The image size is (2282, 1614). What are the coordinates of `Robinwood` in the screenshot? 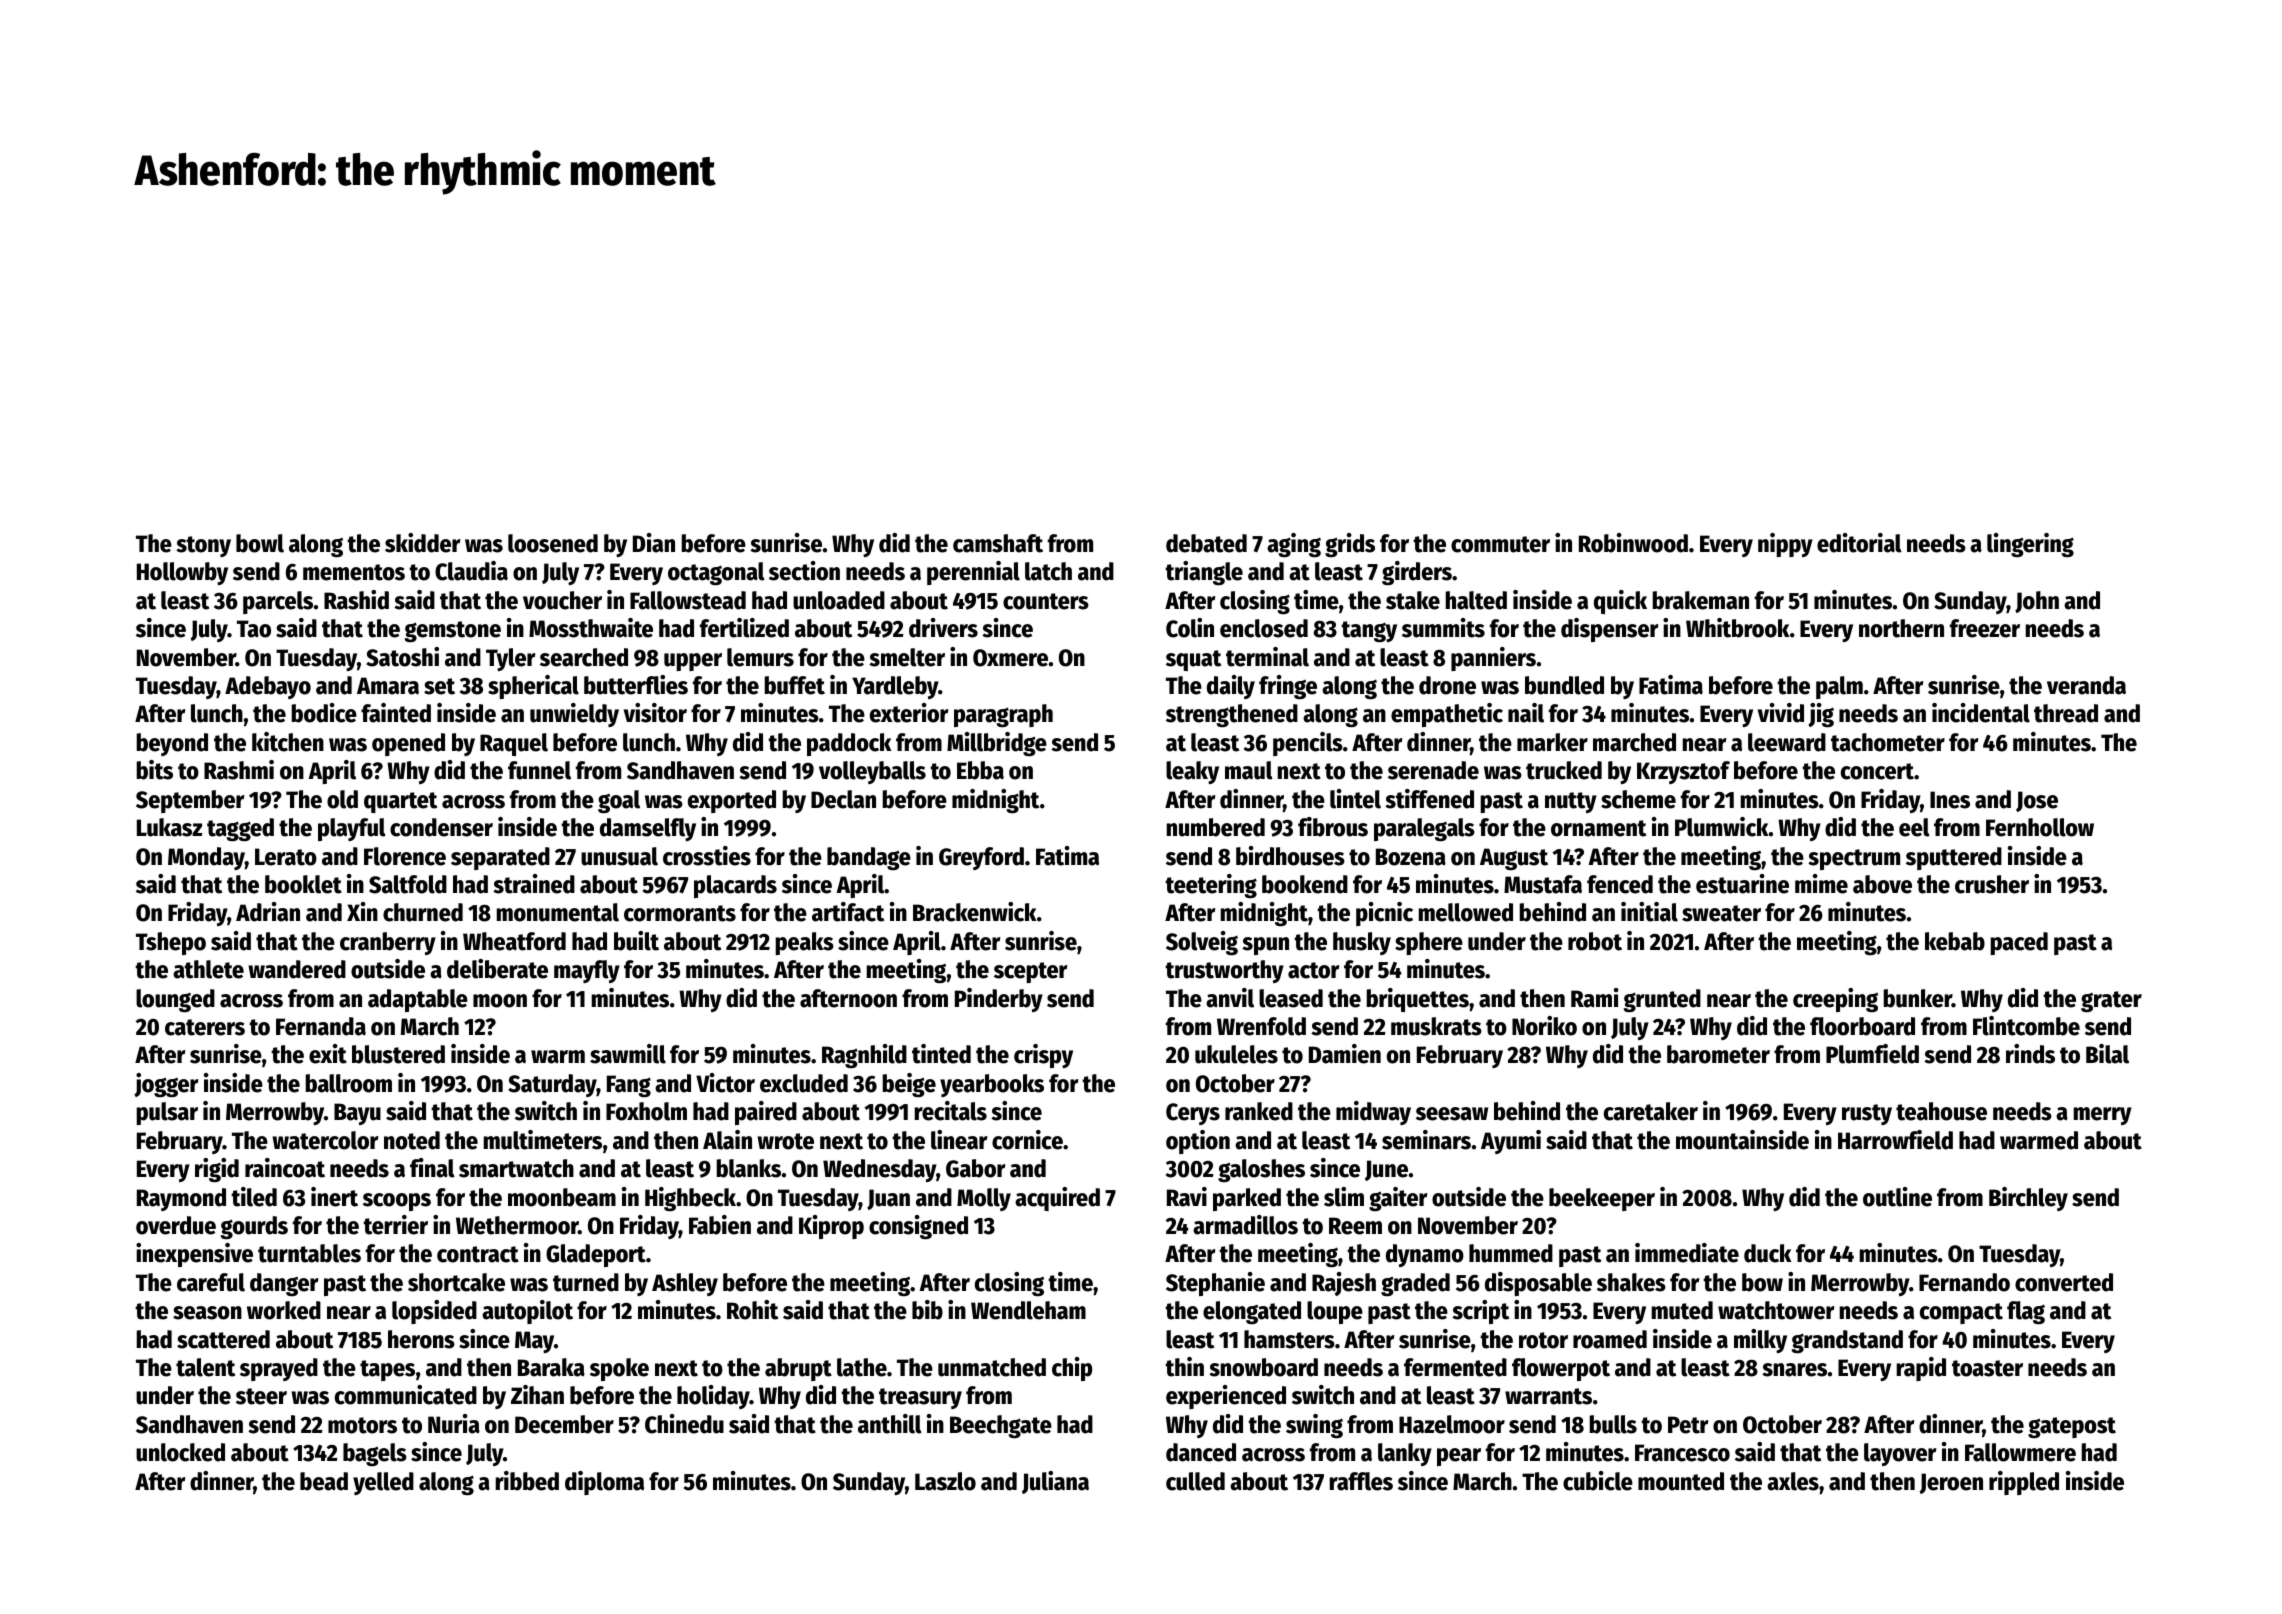 It's located at (1633, 543).
